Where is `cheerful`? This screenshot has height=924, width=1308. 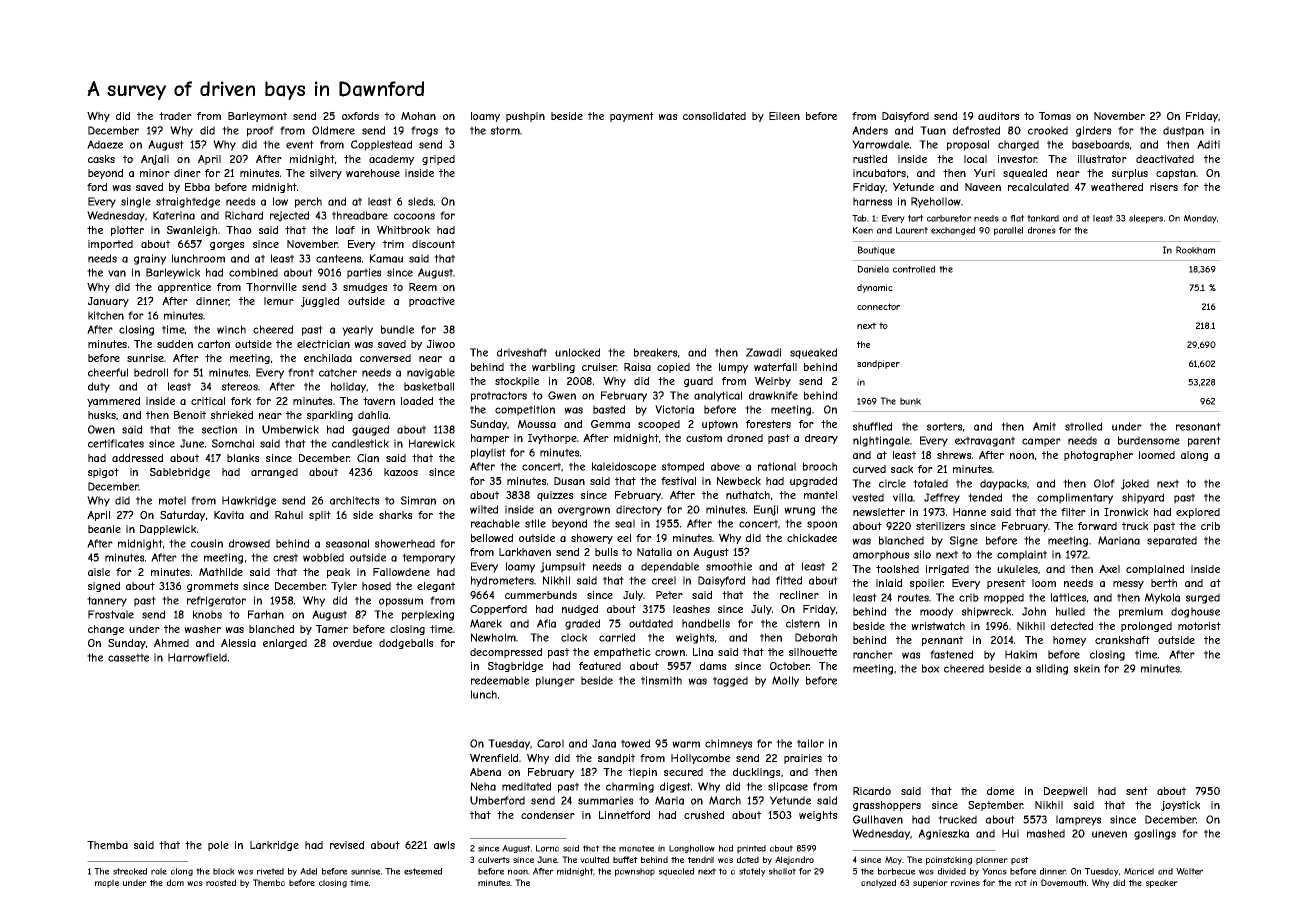
cheerful is located at coordinates (108, 372).
